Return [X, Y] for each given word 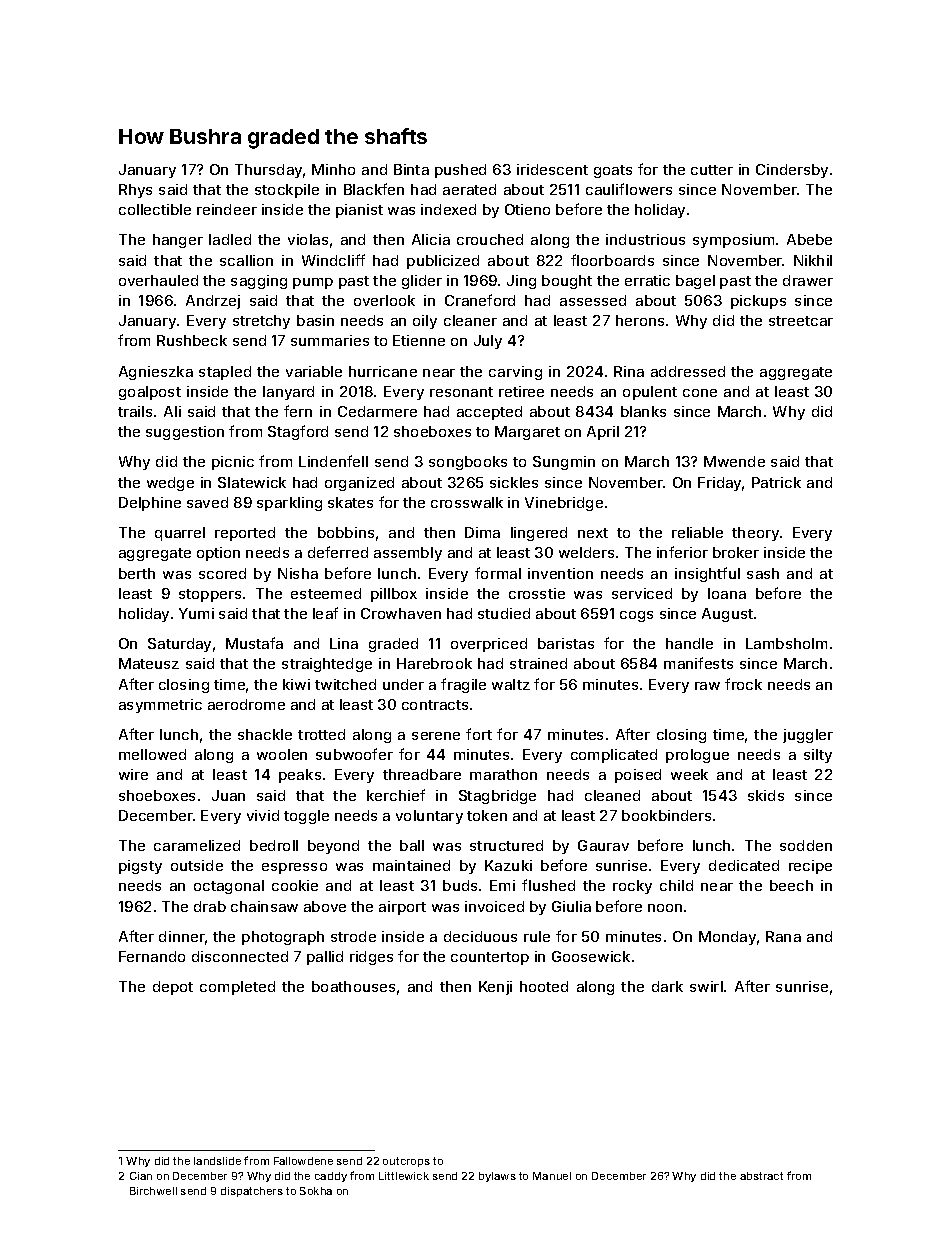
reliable [697, 532]
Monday [727, 938]
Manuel [552, 1176]
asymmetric [160, 706]
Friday [719, 484]
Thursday [268, 171]
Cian [141, 1176]
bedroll [274, 845]
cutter [712, 170]
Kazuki [508, 865]
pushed [460, 171]
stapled [225, 373]
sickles [514, 482]
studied [504, 613]
